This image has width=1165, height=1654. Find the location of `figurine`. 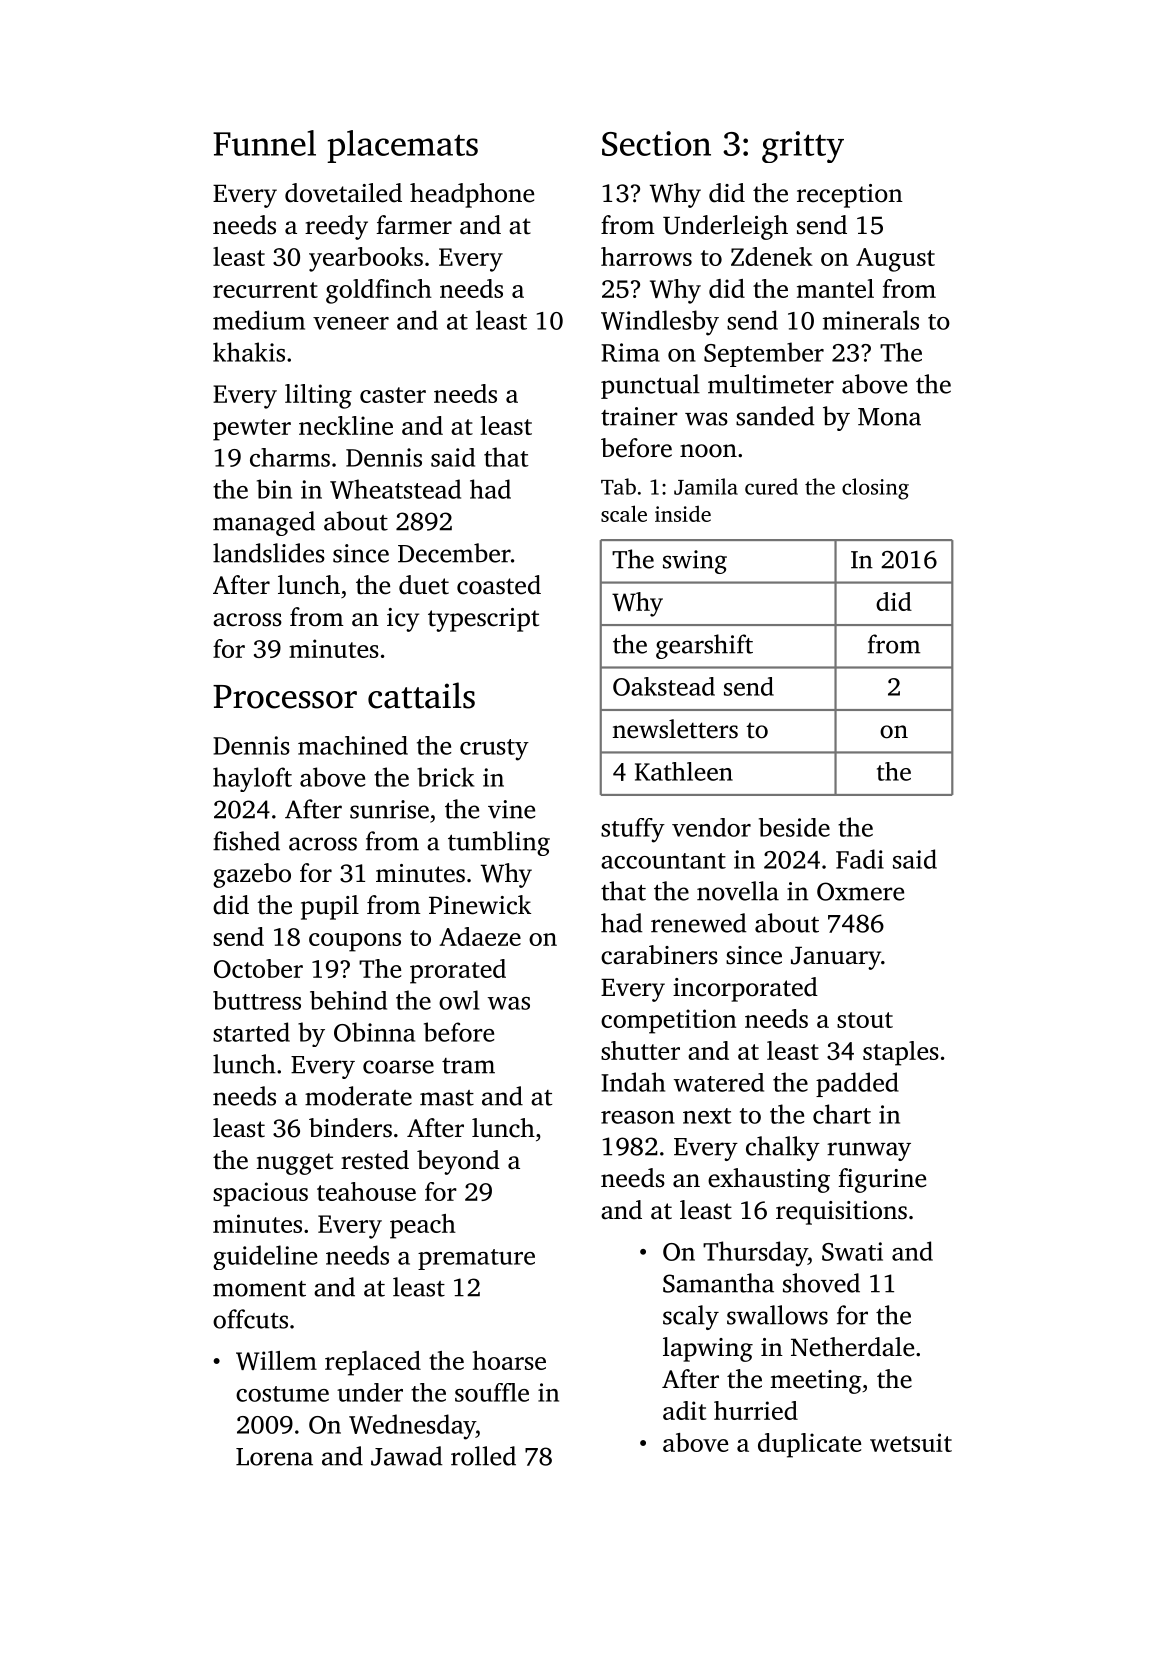

figurine is located at coordinates (882, 1180).
